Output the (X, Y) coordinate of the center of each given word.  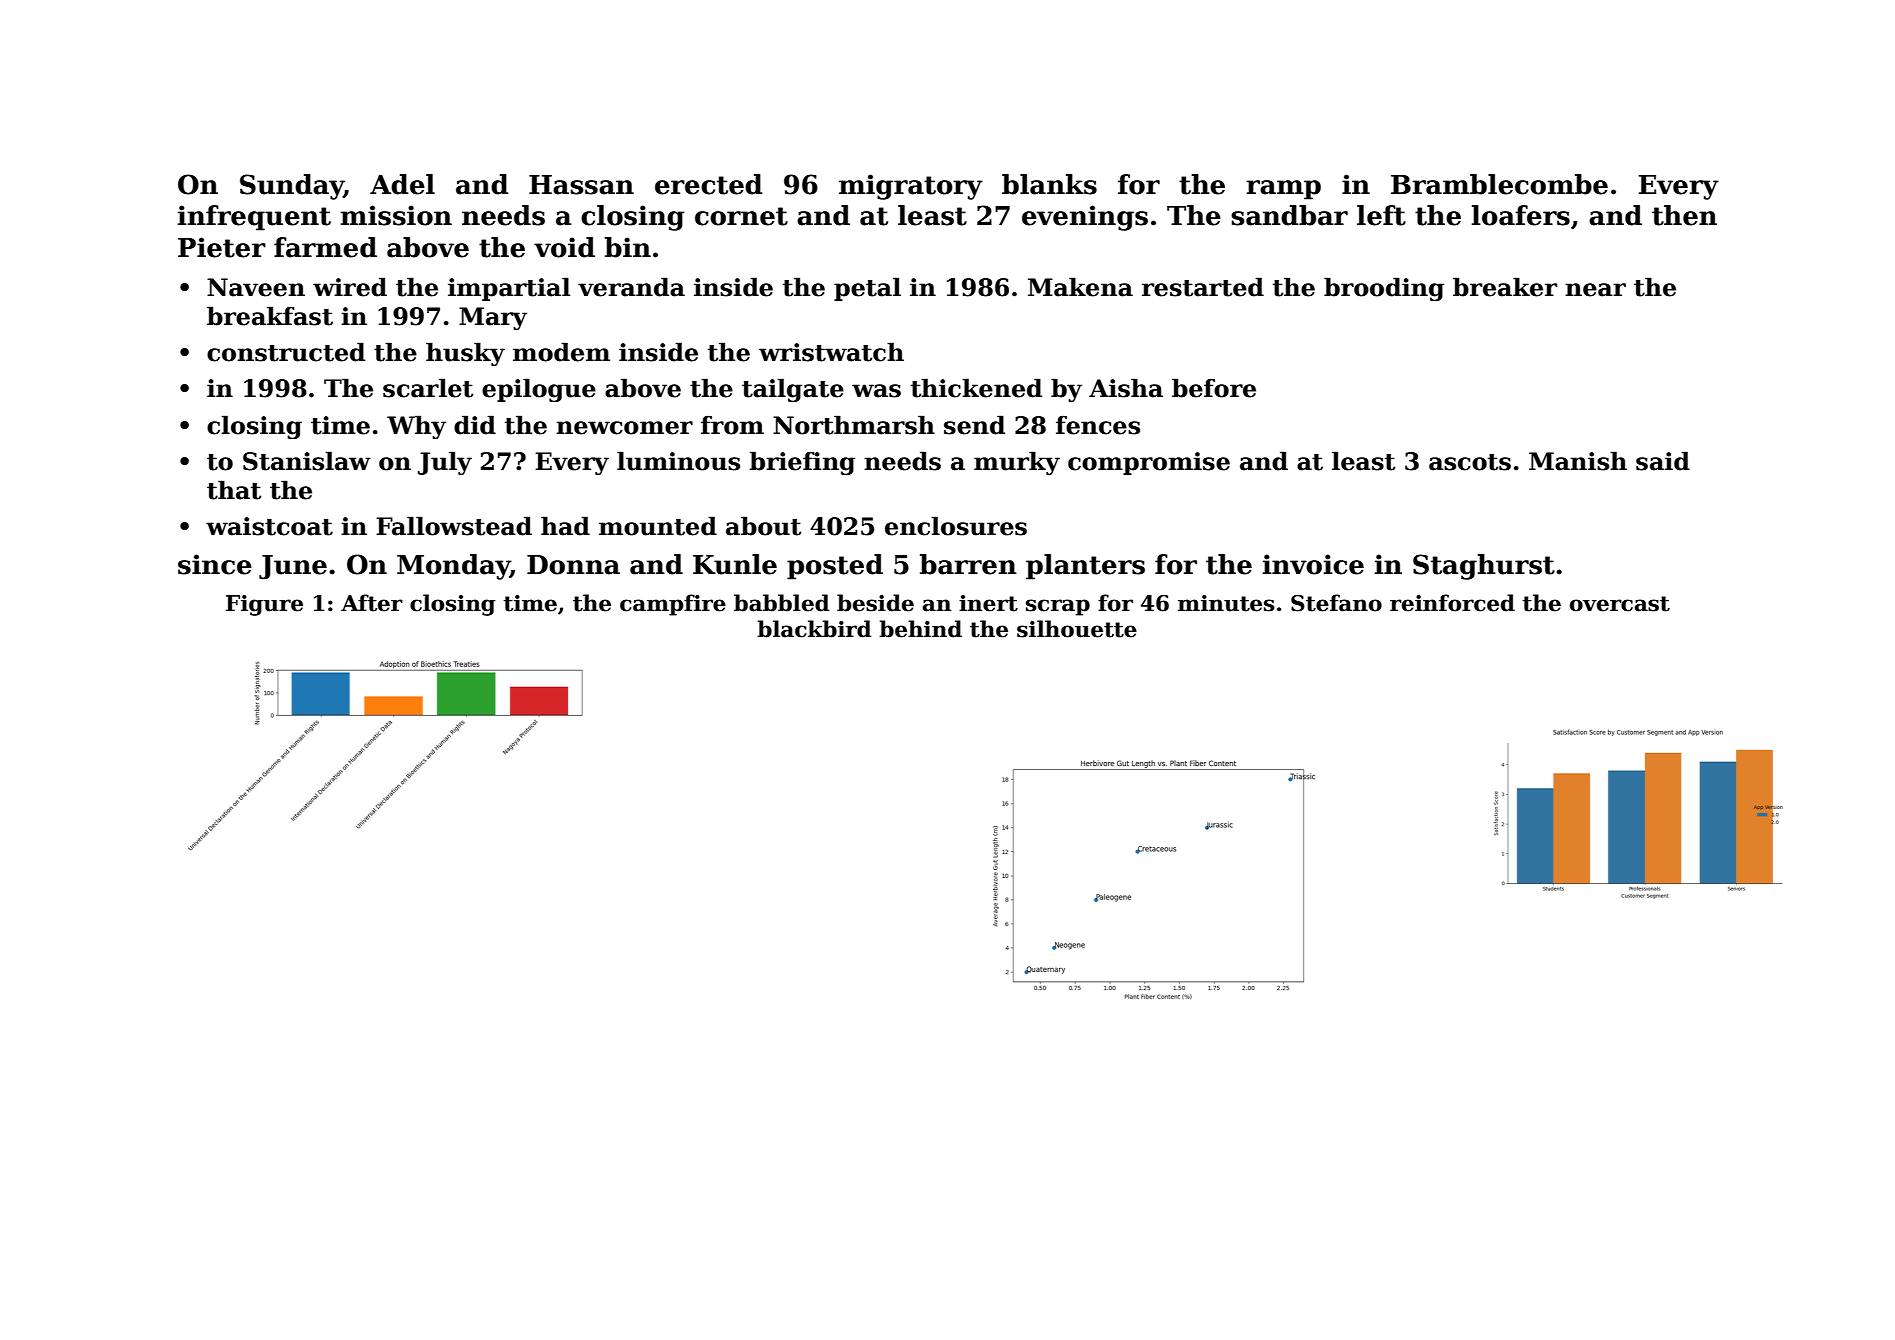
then (1684, 215)
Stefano (1336, 603)
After (372, 603)
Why (416, 427)
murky (1017, 463)
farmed (325, 247)
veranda (631, 287)
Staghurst (1484, 567)
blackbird (814, 629)
